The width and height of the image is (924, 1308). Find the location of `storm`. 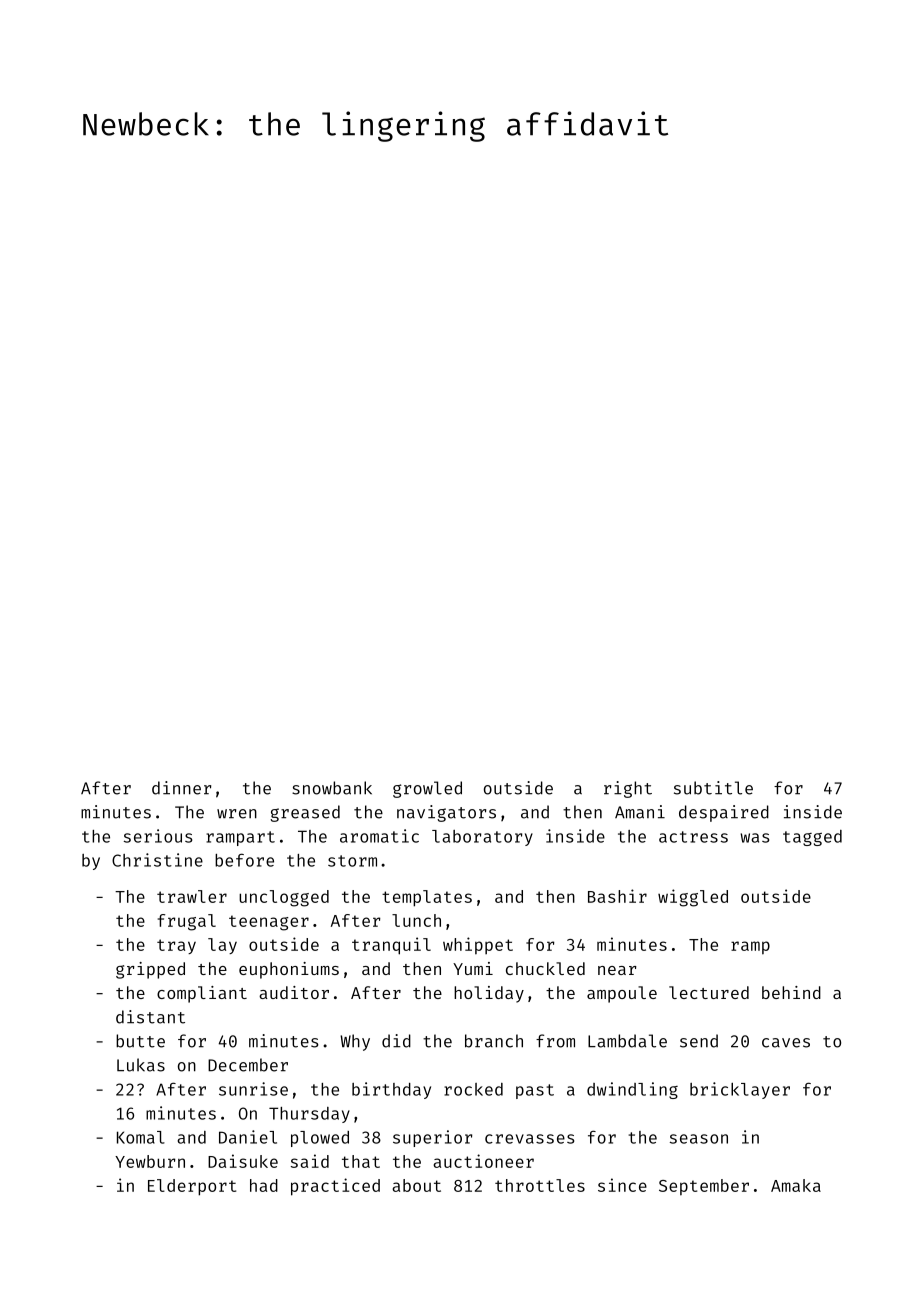

storm is located at coordinates (352, 861).
